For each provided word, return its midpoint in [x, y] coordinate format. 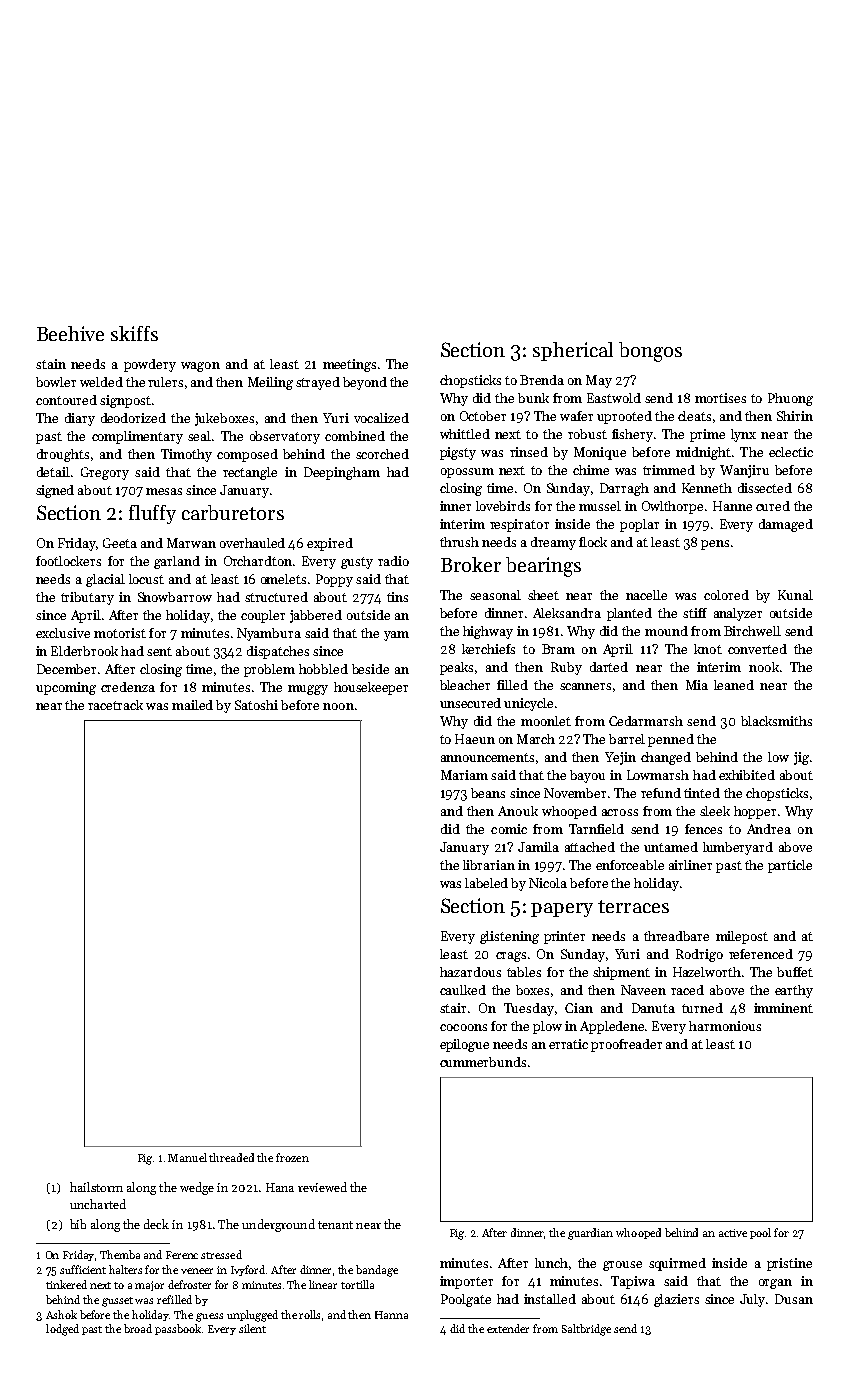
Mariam [464, 775]
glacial [105, 580]
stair [453, 1008]
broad [138, 1328]
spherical [573, 351]
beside [370, 669]
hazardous [470, 972]
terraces [633, 906]
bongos [650, 352]
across [620, 812]
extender [508, 1328]
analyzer [738, 614]
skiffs [134, 333]
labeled [486, 883]
